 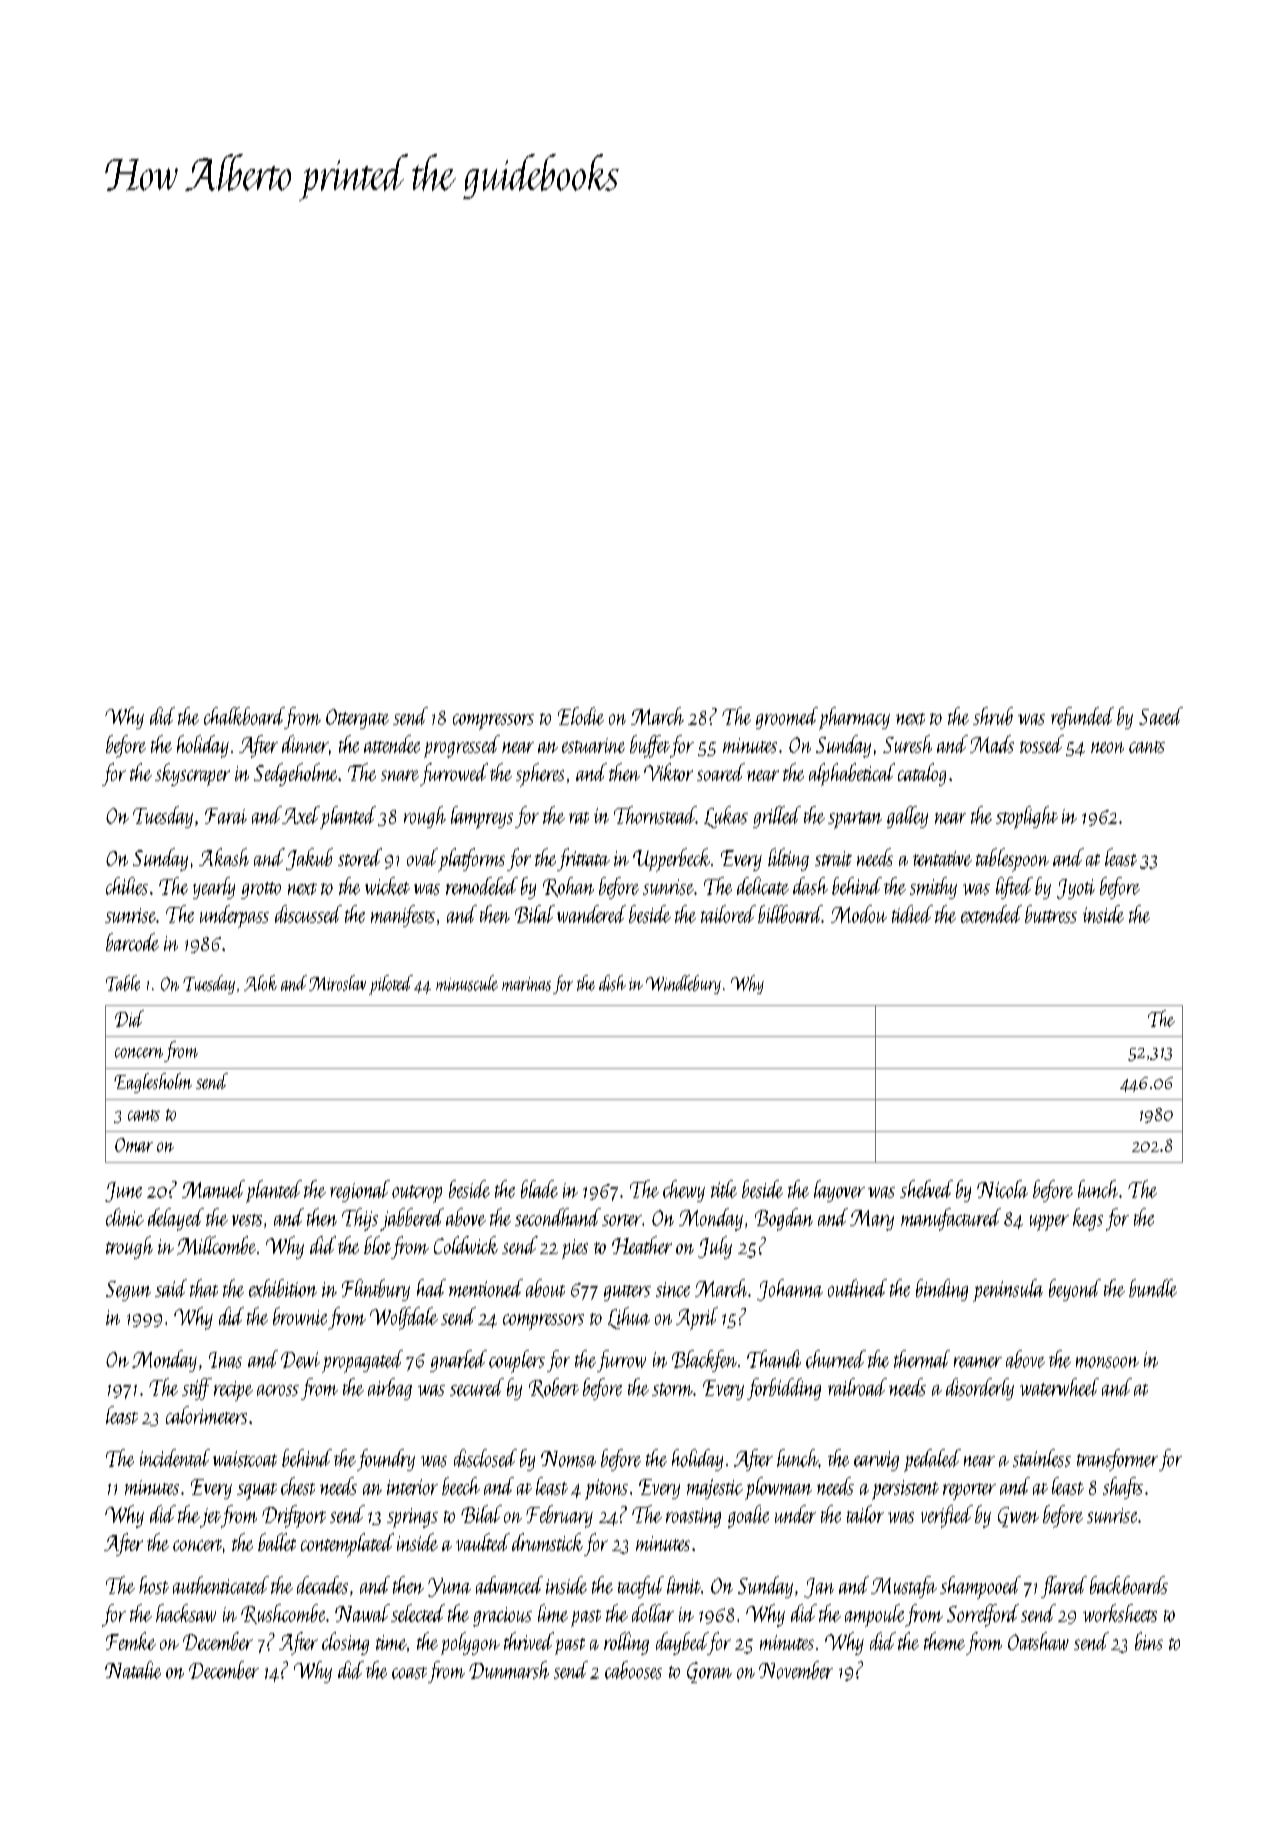 What do you see at coordinates (684, 1191) in the screenshot?
I see `chewy` at bounding box center [684, 1191].
